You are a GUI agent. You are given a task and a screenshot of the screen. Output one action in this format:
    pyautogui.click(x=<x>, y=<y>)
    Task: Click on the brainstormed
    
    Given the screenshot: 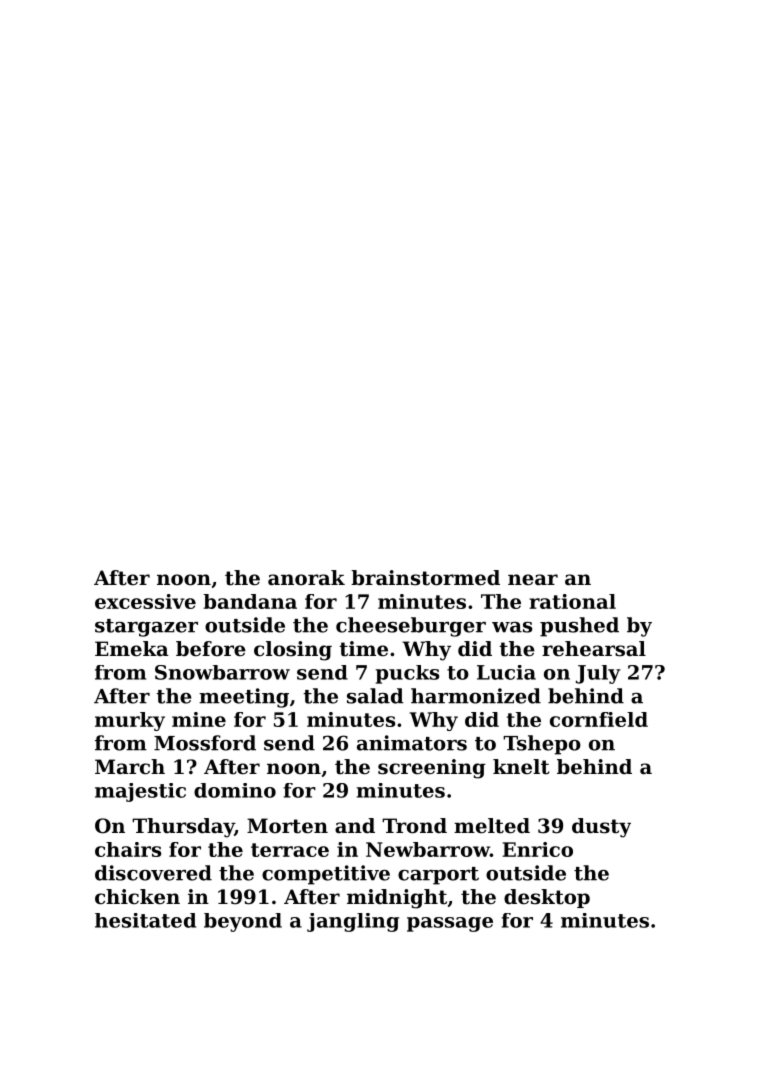 What is the action you would take?
    pyautogui.click(x=425, y=578)
